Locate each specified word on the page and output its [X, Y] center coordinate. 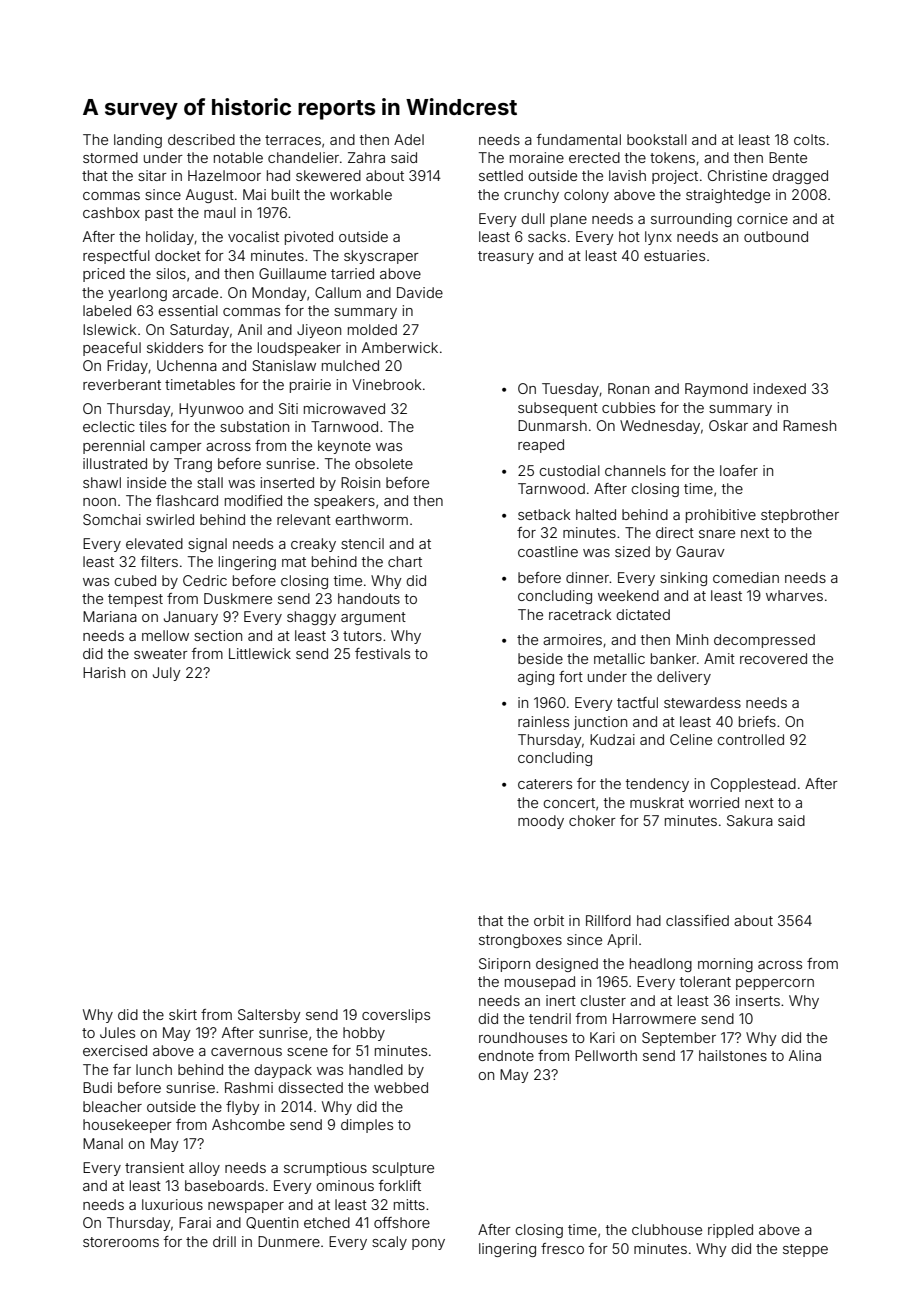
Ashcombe [248, 1124]
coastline [548, 551]
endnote [506, 1055]
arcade [195, 292]
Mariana [110, 616]
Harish [104, 672]
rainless [543, 721]
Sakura [750, 820]
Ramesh [809, 425]
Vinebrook [386, 384]
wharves [794, 595]
